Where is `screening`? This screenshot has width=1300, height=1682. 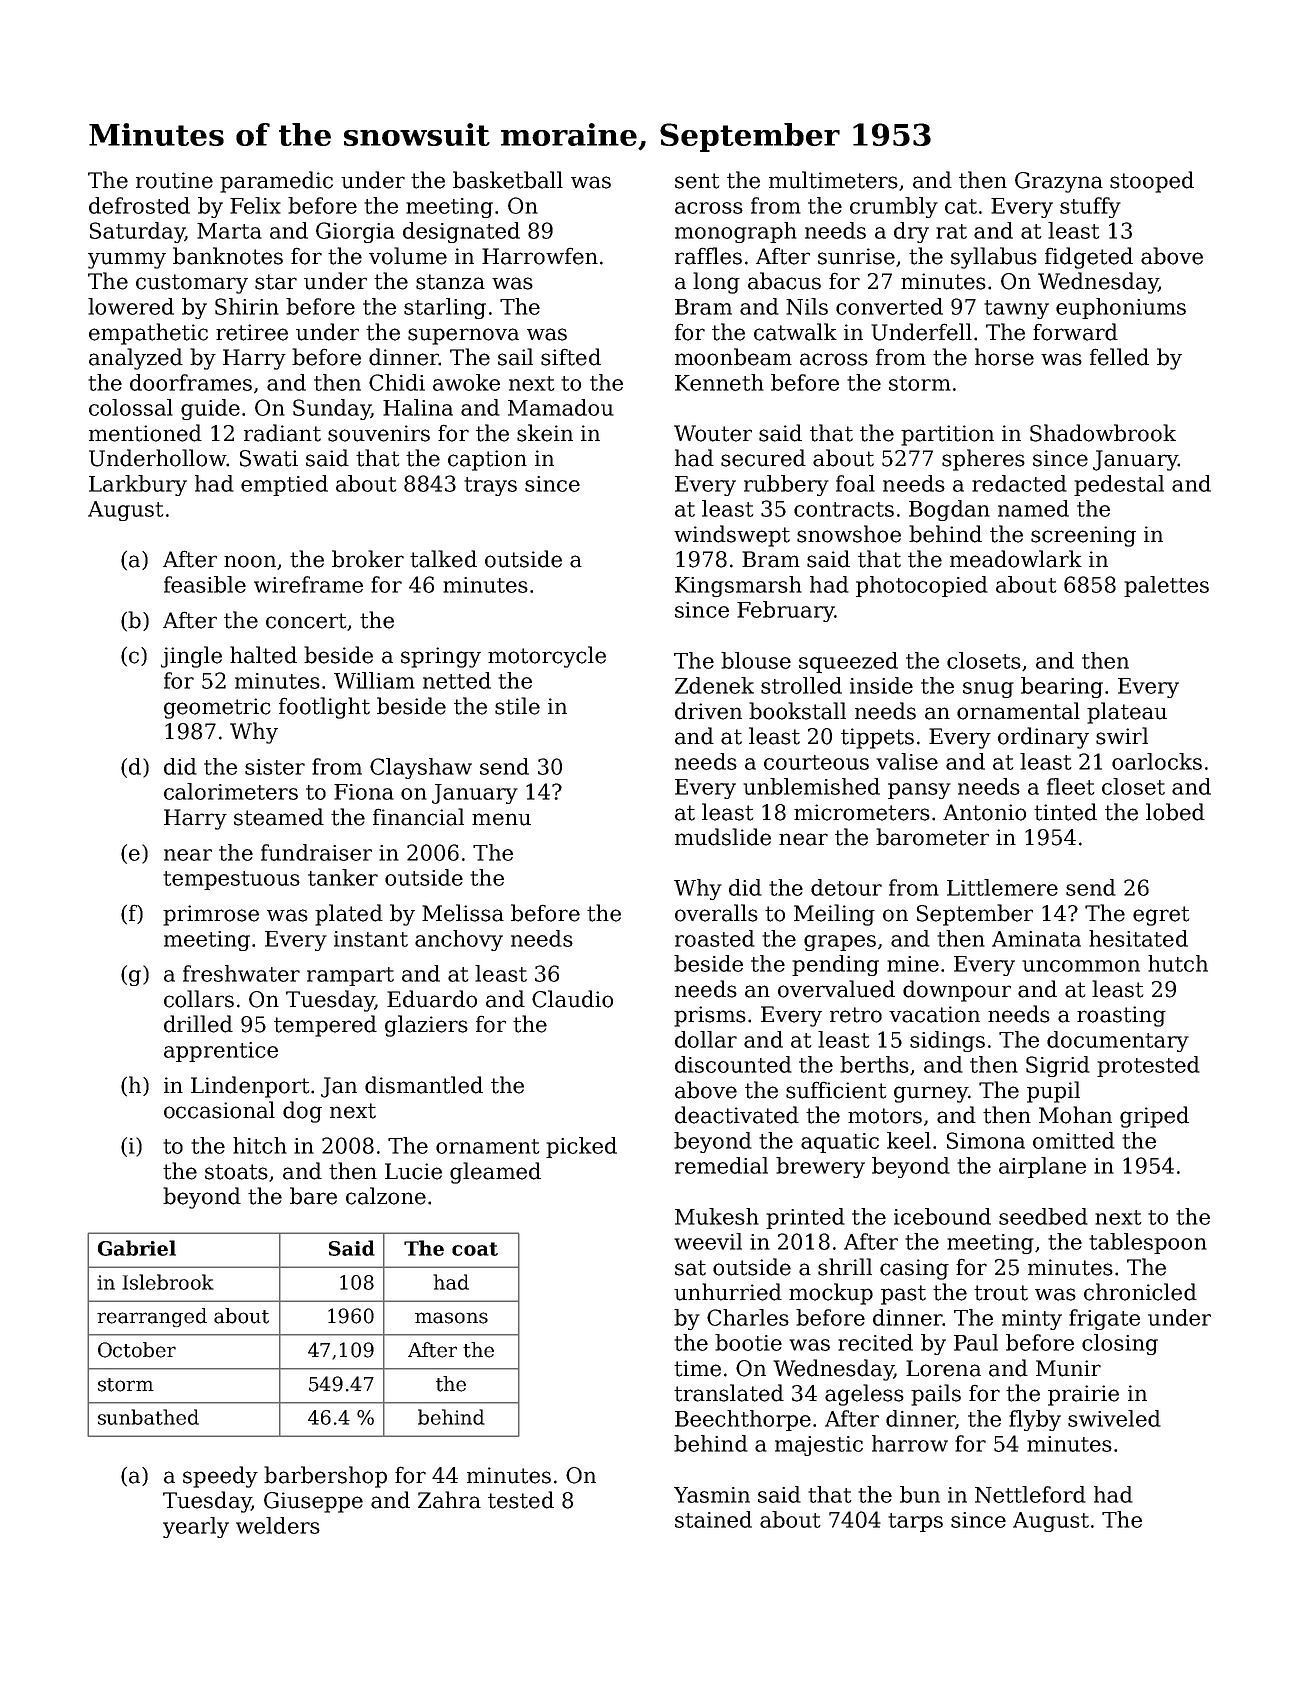 screening is located at coordinates (1083, 536).
